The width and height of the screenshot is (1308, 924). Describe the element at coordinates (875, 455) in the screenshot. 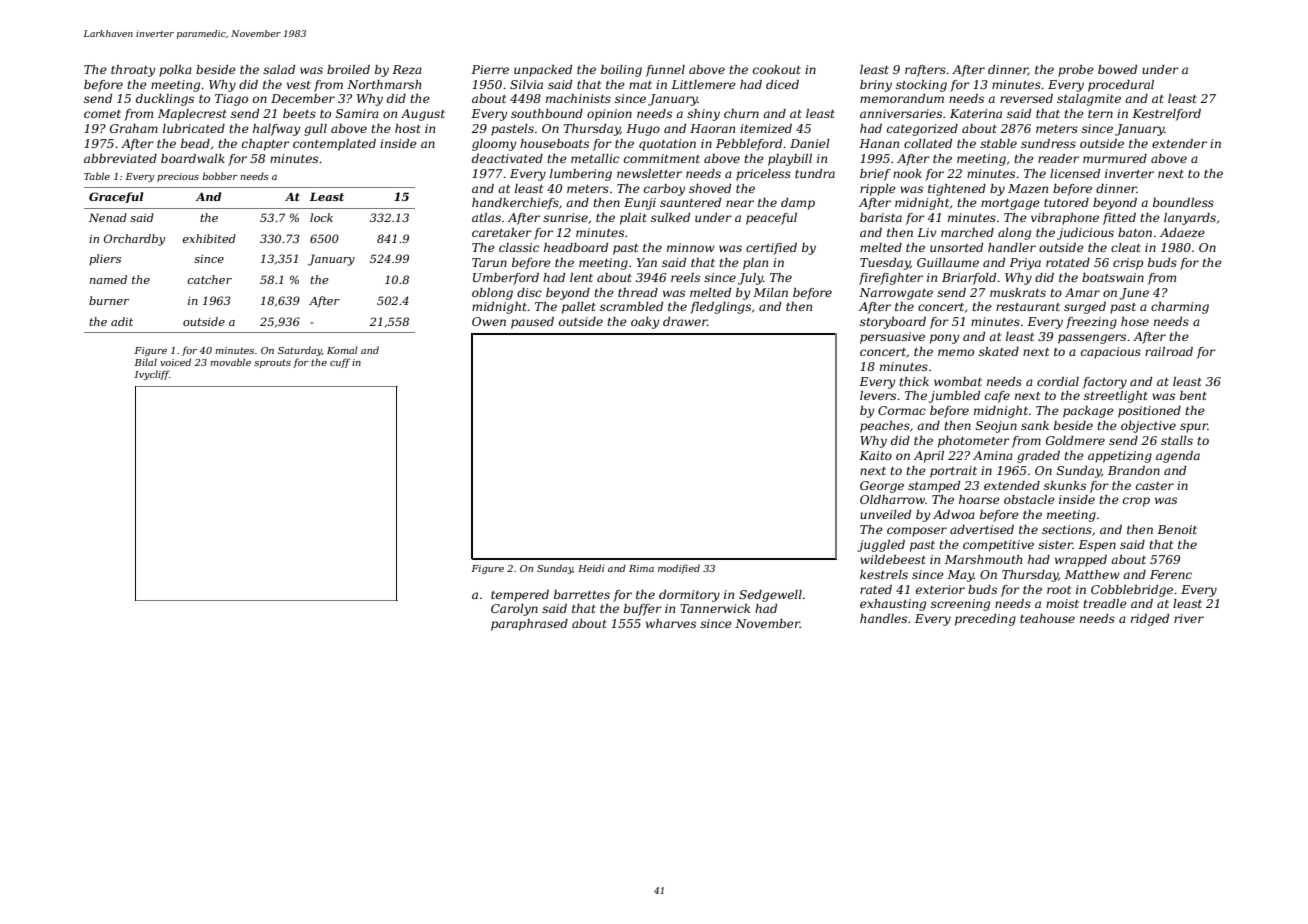

I see `Kaito` at that location.
